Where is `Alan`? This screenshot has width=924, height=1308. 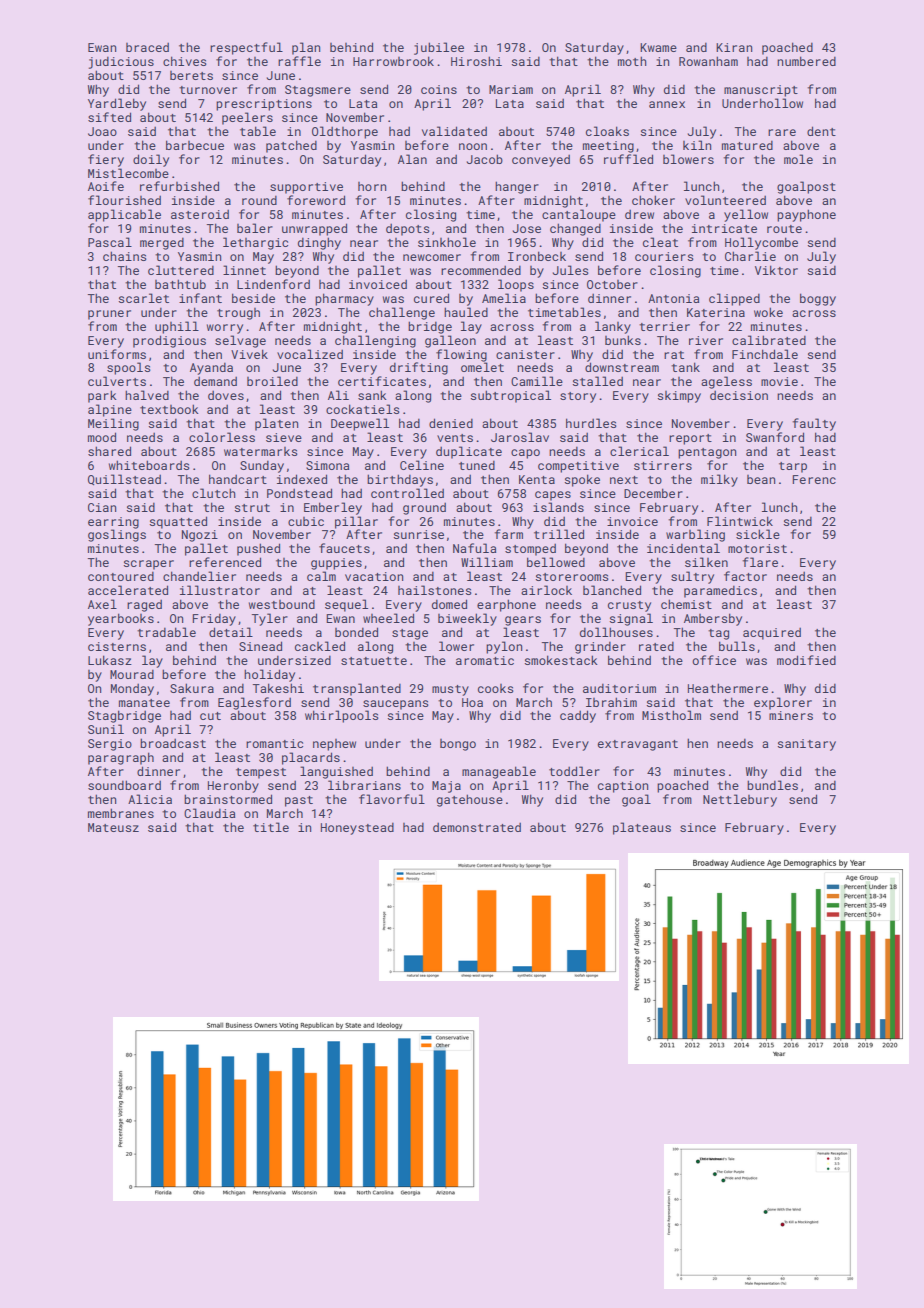 Alan is located at coordinates (412, 159).
